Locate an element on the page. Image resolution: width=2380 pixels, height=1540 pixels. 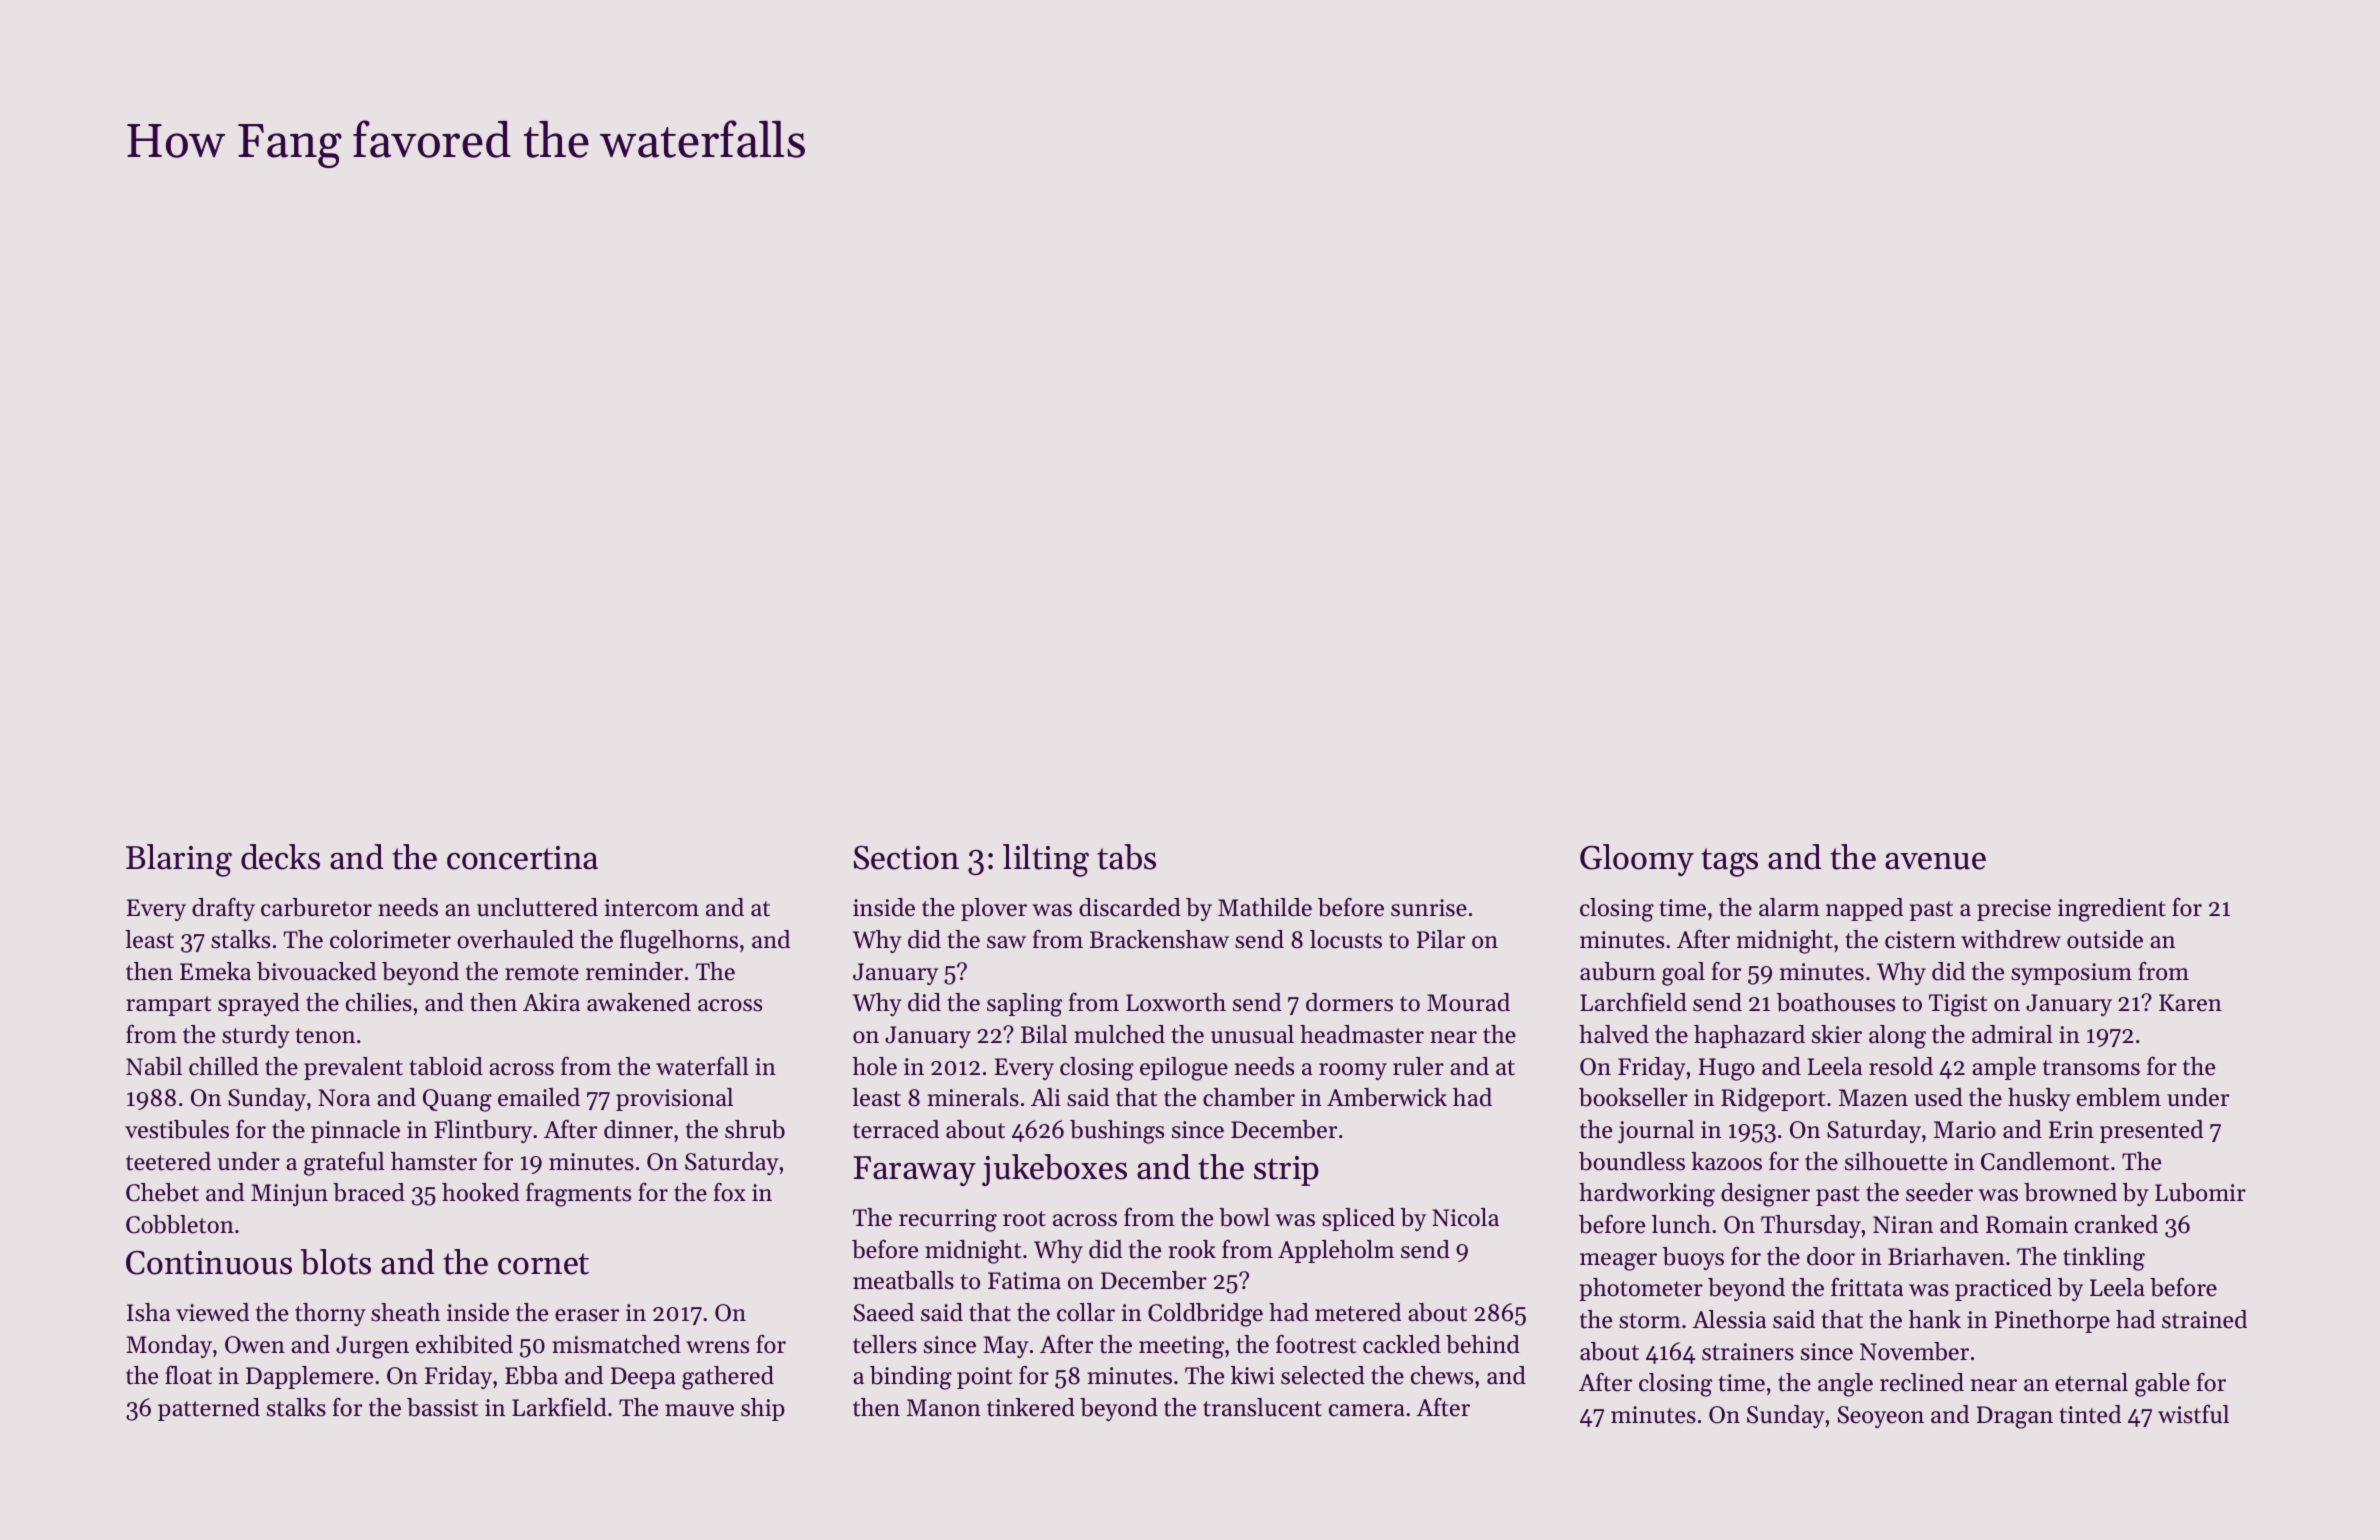
epilogue is located at coordinates (1184, 1069).
